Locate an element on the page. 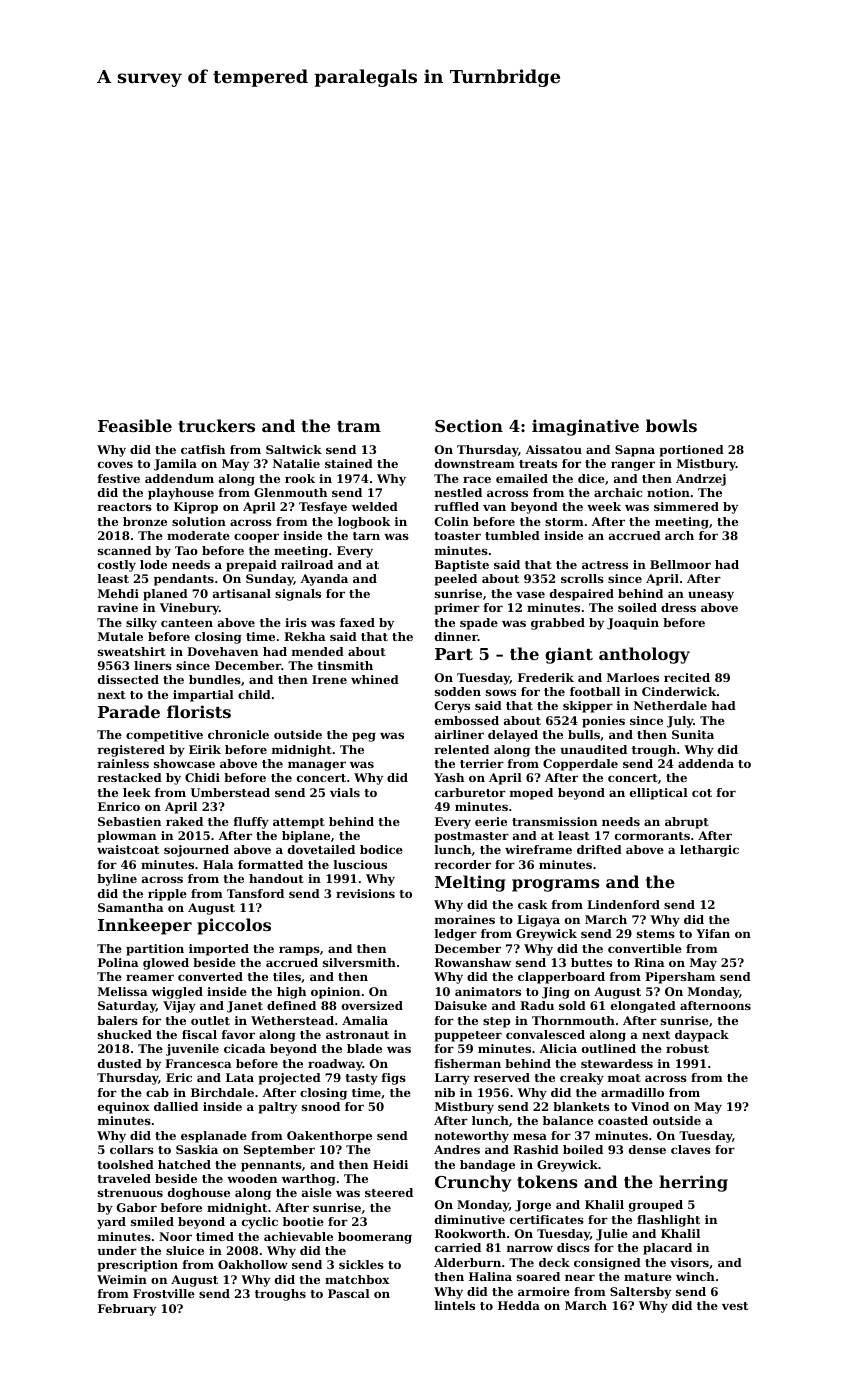  vase is located at coordinates (530, 594).
